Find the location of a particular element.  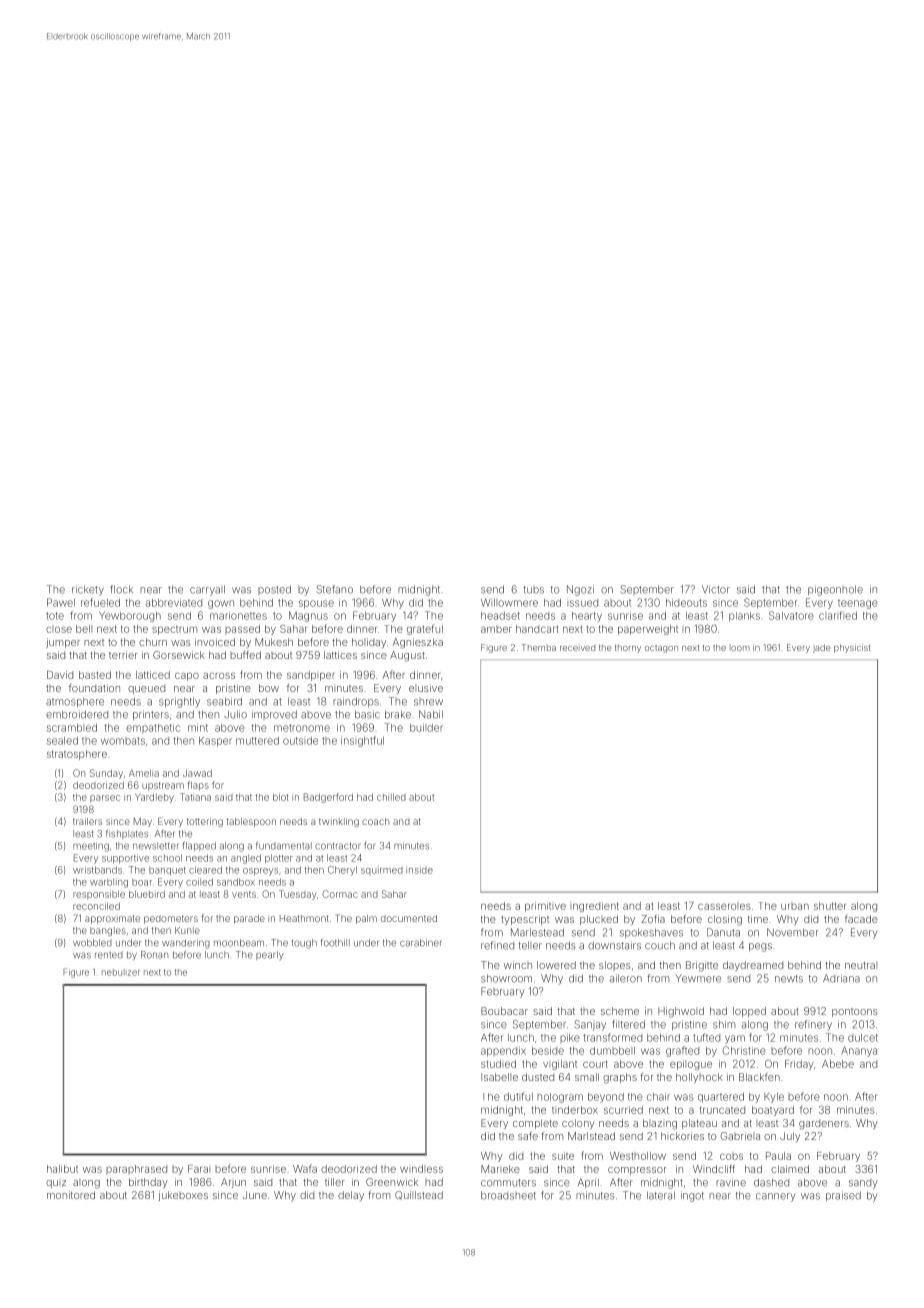

empathetic is located at coordinates (153, 728).
